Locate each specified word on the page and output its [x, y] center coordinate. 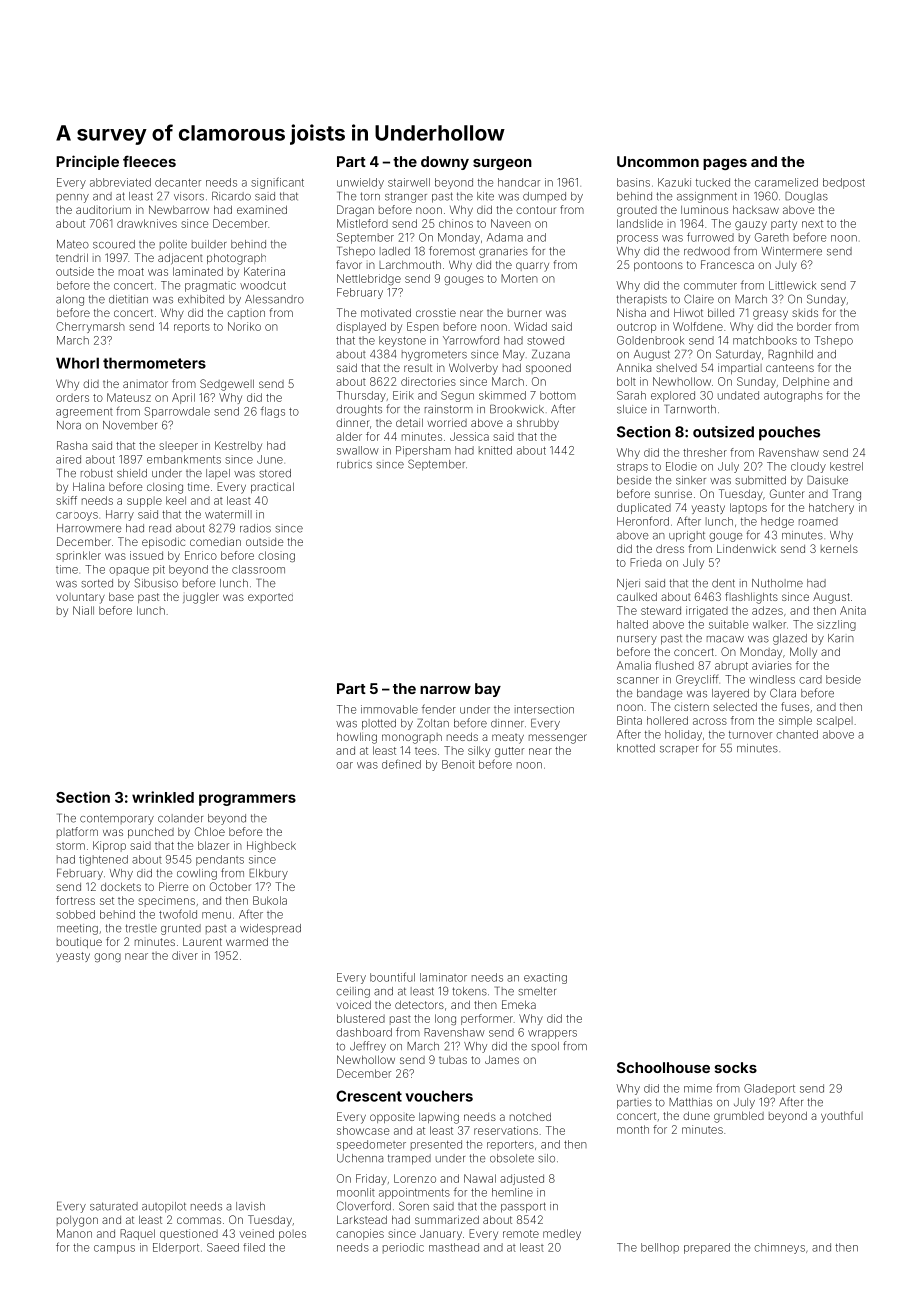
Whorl [77, 363]
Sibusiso [156, 583]
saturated [114, 1206]
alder [349, 436]
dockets [121, 886]
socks [736, 1067]
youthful [842, 1117]
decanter [178, 182]
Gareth [772, 237]
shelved [676, 367]
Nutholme [777, 583]
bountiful [392, 977]
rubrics [354, 464]
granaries [503, 252]
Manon [74, 1233]
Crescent [369, 1096]
